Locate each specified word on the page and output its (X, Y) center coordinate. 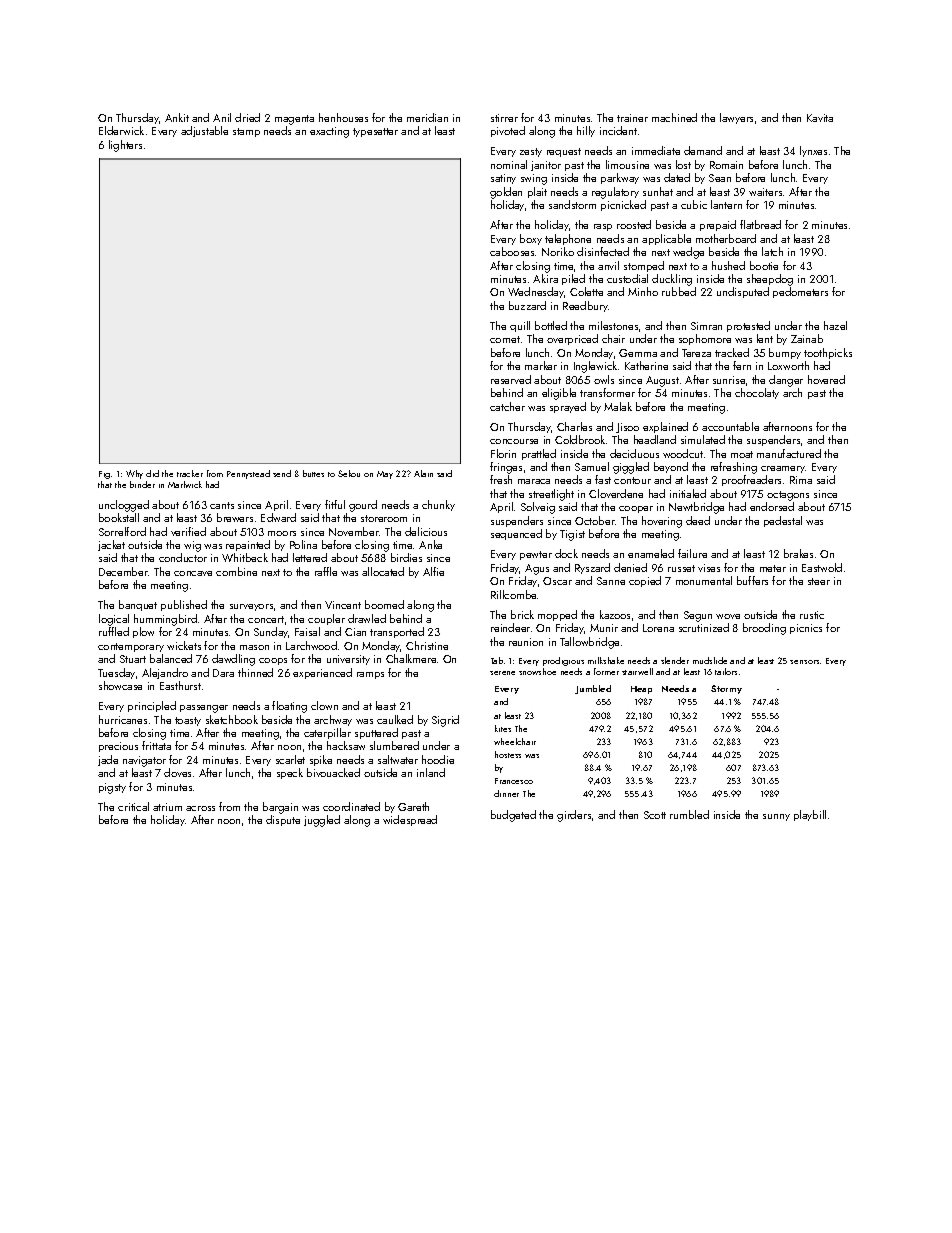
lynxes (813, 151)
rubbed (679, 291)
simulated (703, 439)
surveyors (251, 607)
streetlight (551, 495)
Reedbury (586, 306)
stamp (246, 132)
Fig (104, 475)
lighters (125, 146)
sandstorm (572, 204)
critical (133, 806)
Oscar (557, 581)
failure (692, 553)
